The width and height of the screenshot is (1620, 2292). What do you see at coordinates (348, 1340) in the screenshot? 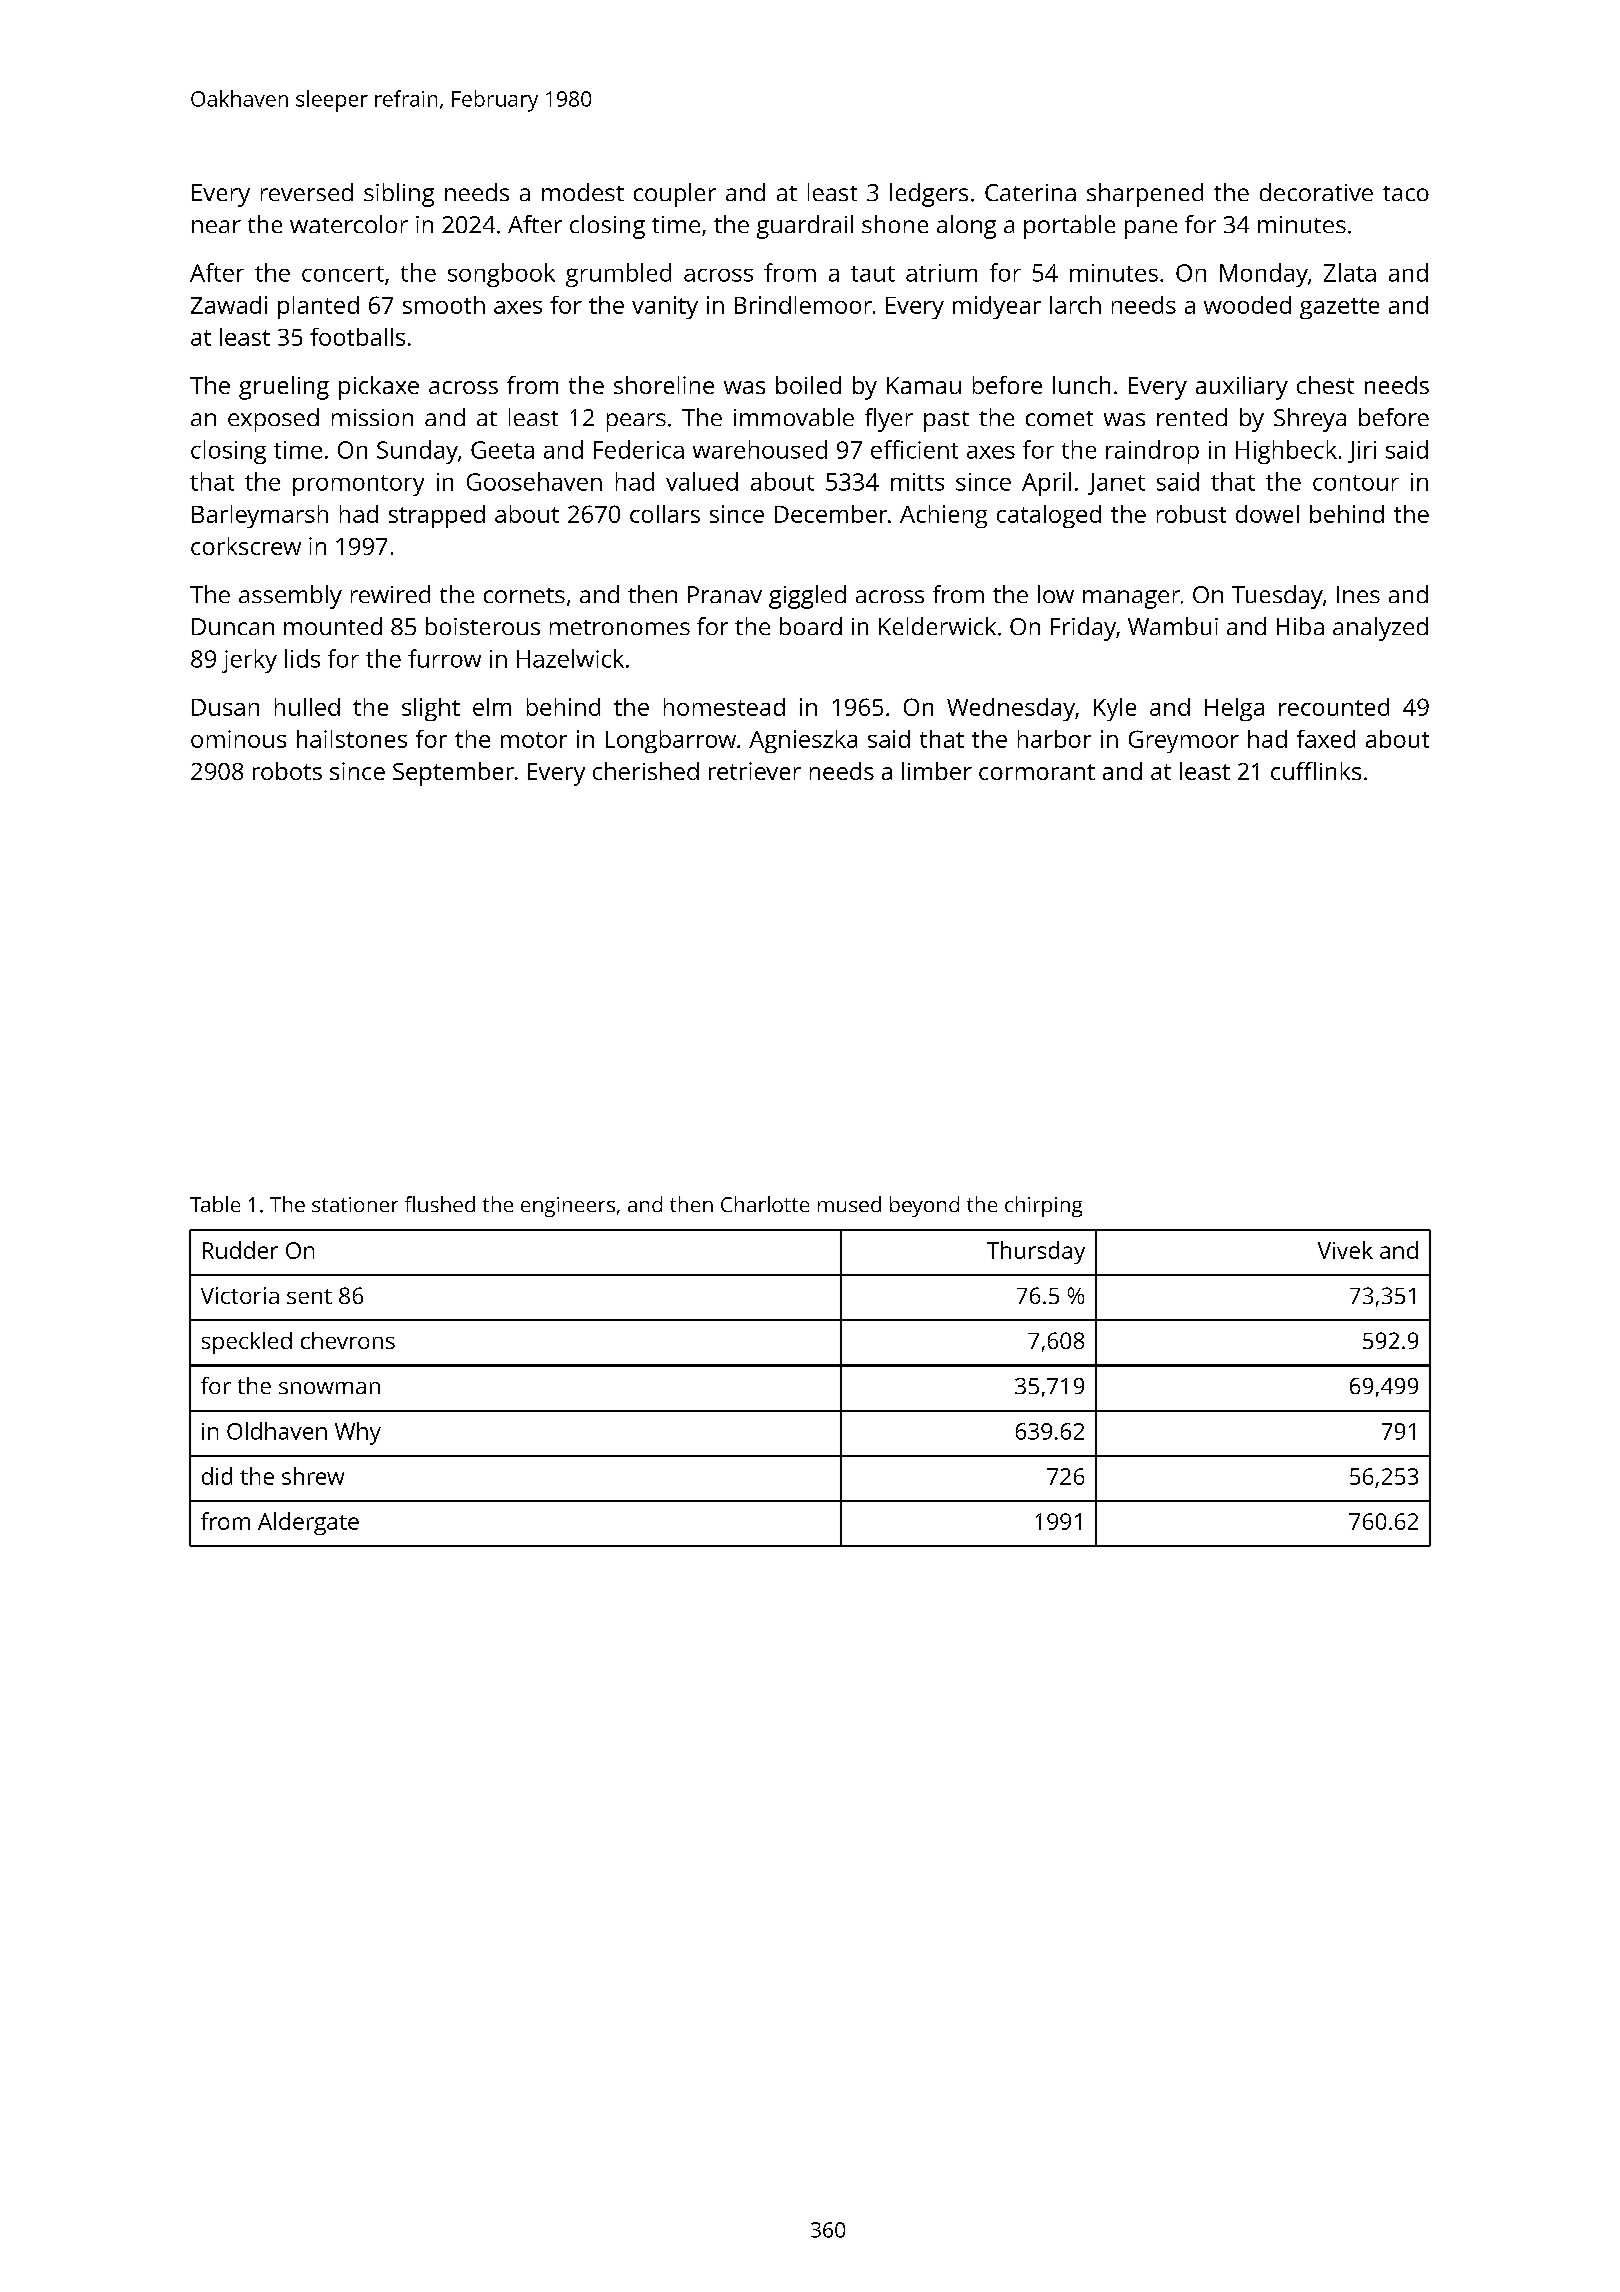
I see `chevrons` at bounding box center [348, 1340].
